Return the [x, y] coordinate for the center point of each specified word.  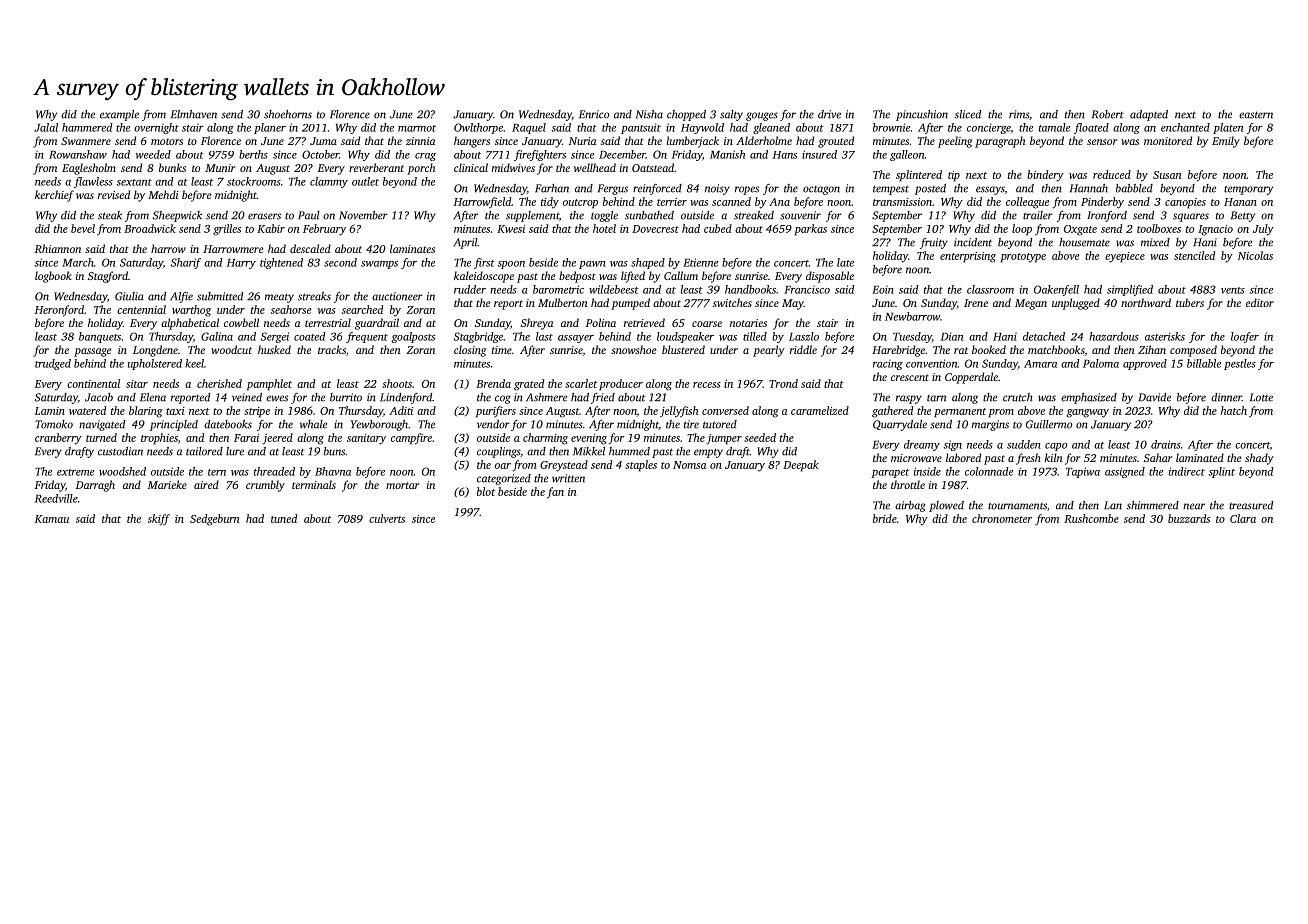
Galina [217, 336]
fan [555, 493]
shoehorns [288, 114]
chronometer [1002, 518]
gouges [762, 116]
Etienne [700, 262]
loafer [1245, 337]
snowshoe [634, 349]
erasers [264, 216]
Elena [153, 397]
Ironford [1107, 216]
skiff [159, 520]
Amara [1040, 364]
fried [603, 398]
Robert [1108, 114]
